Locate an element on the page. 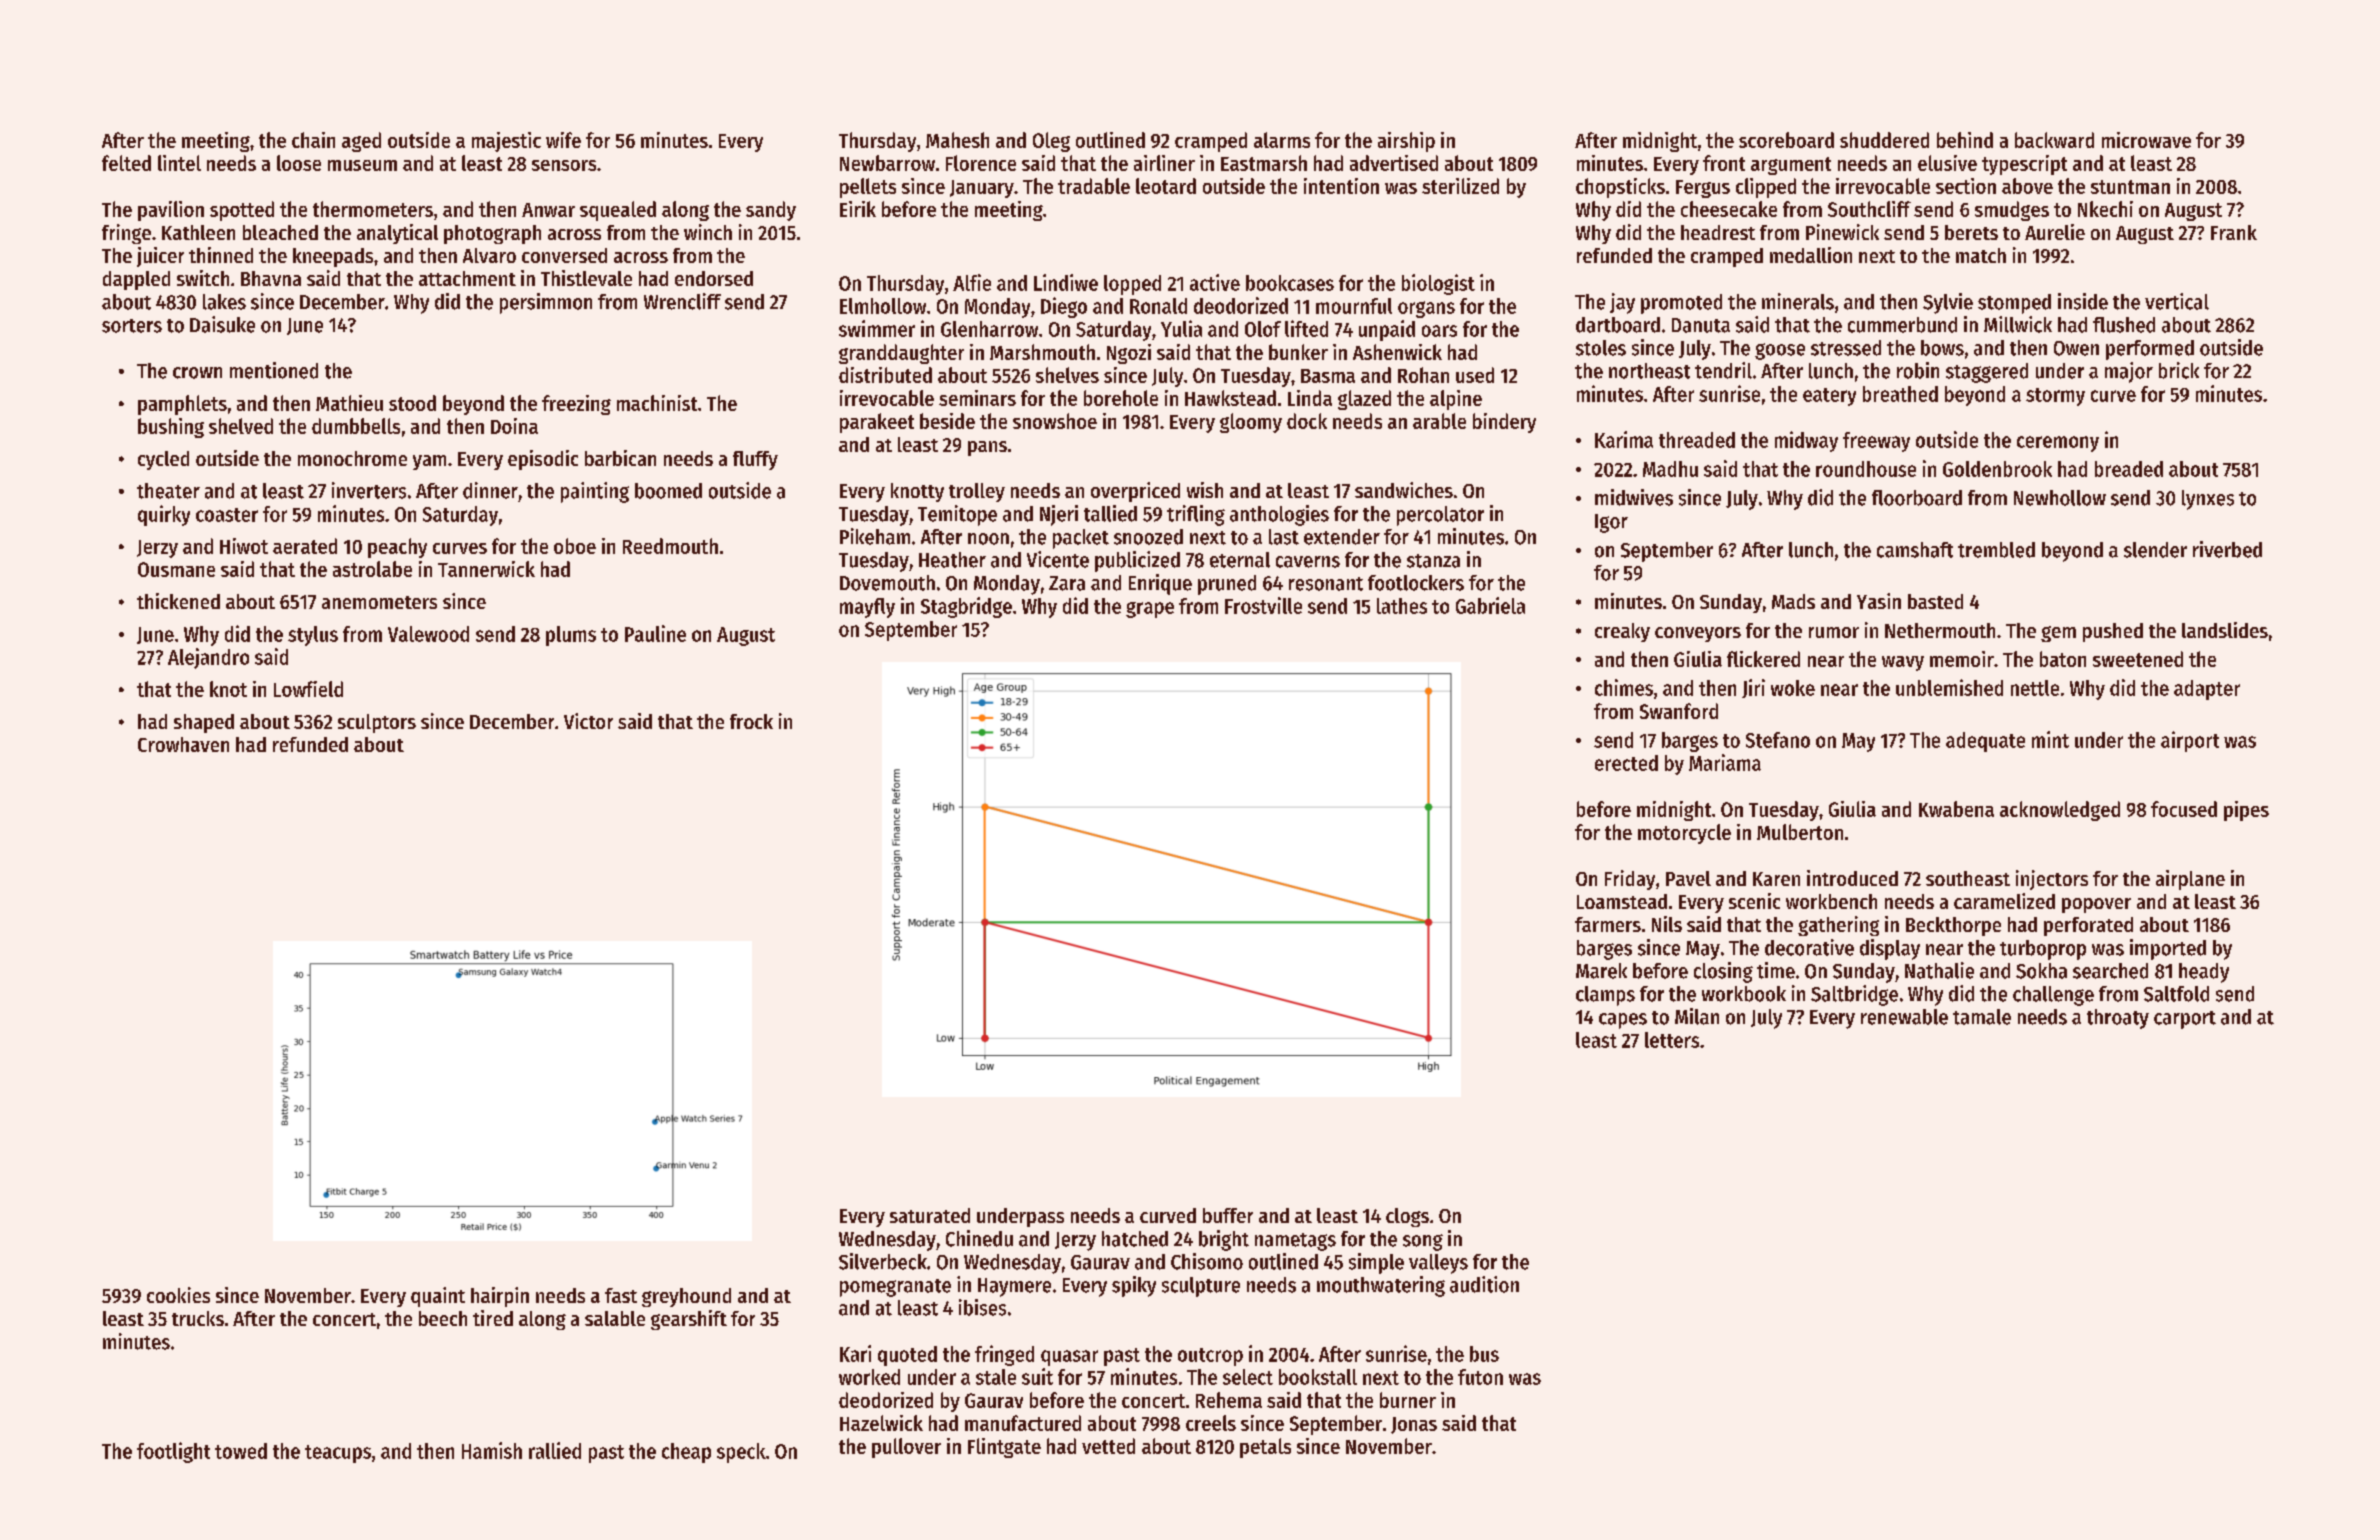 The height and width of the document is (1540, 2380). audition is located at coordinates (1484, 1284).
